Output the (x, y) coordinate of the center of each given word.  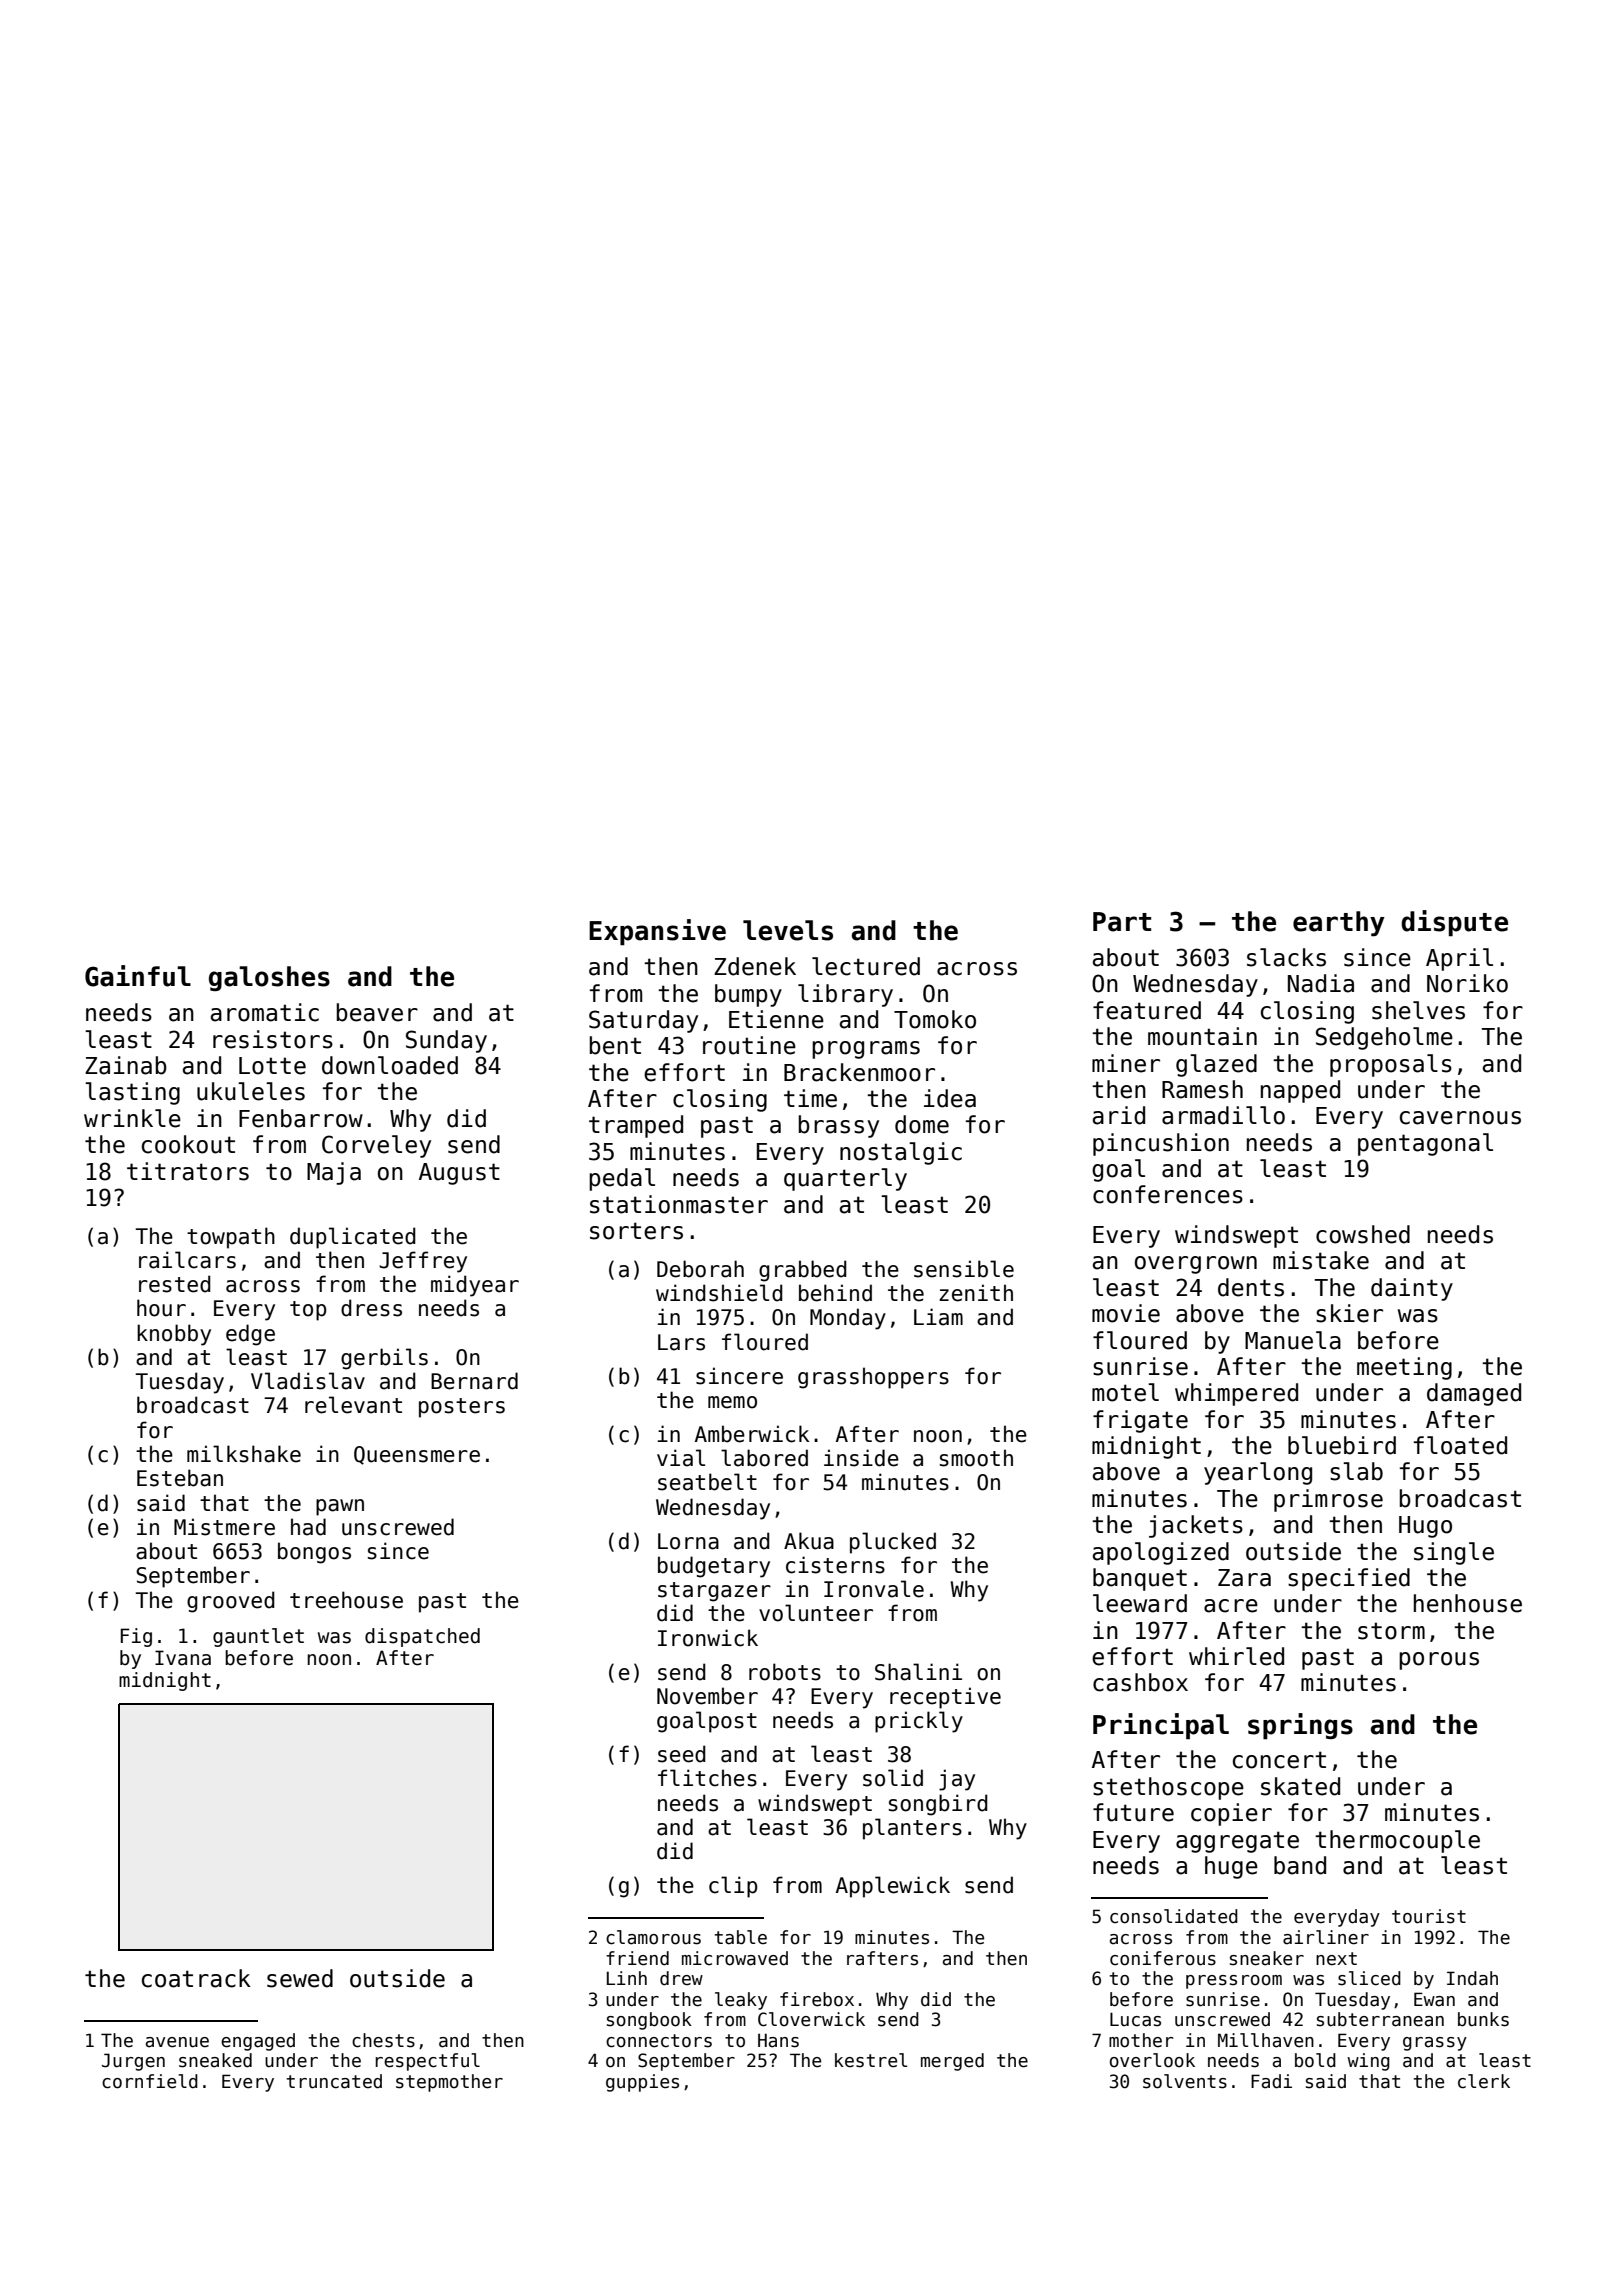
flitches (707, 1778)
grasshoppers (873, 1378)
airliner (1326, 1937)
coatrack (196, 1978)
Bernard (474, 1381)
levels (788, 930)
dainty (1412, 1289)
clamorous (653, 1937)
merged (952, 2062)
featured (1147, 1010)
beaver (377, 1012)
